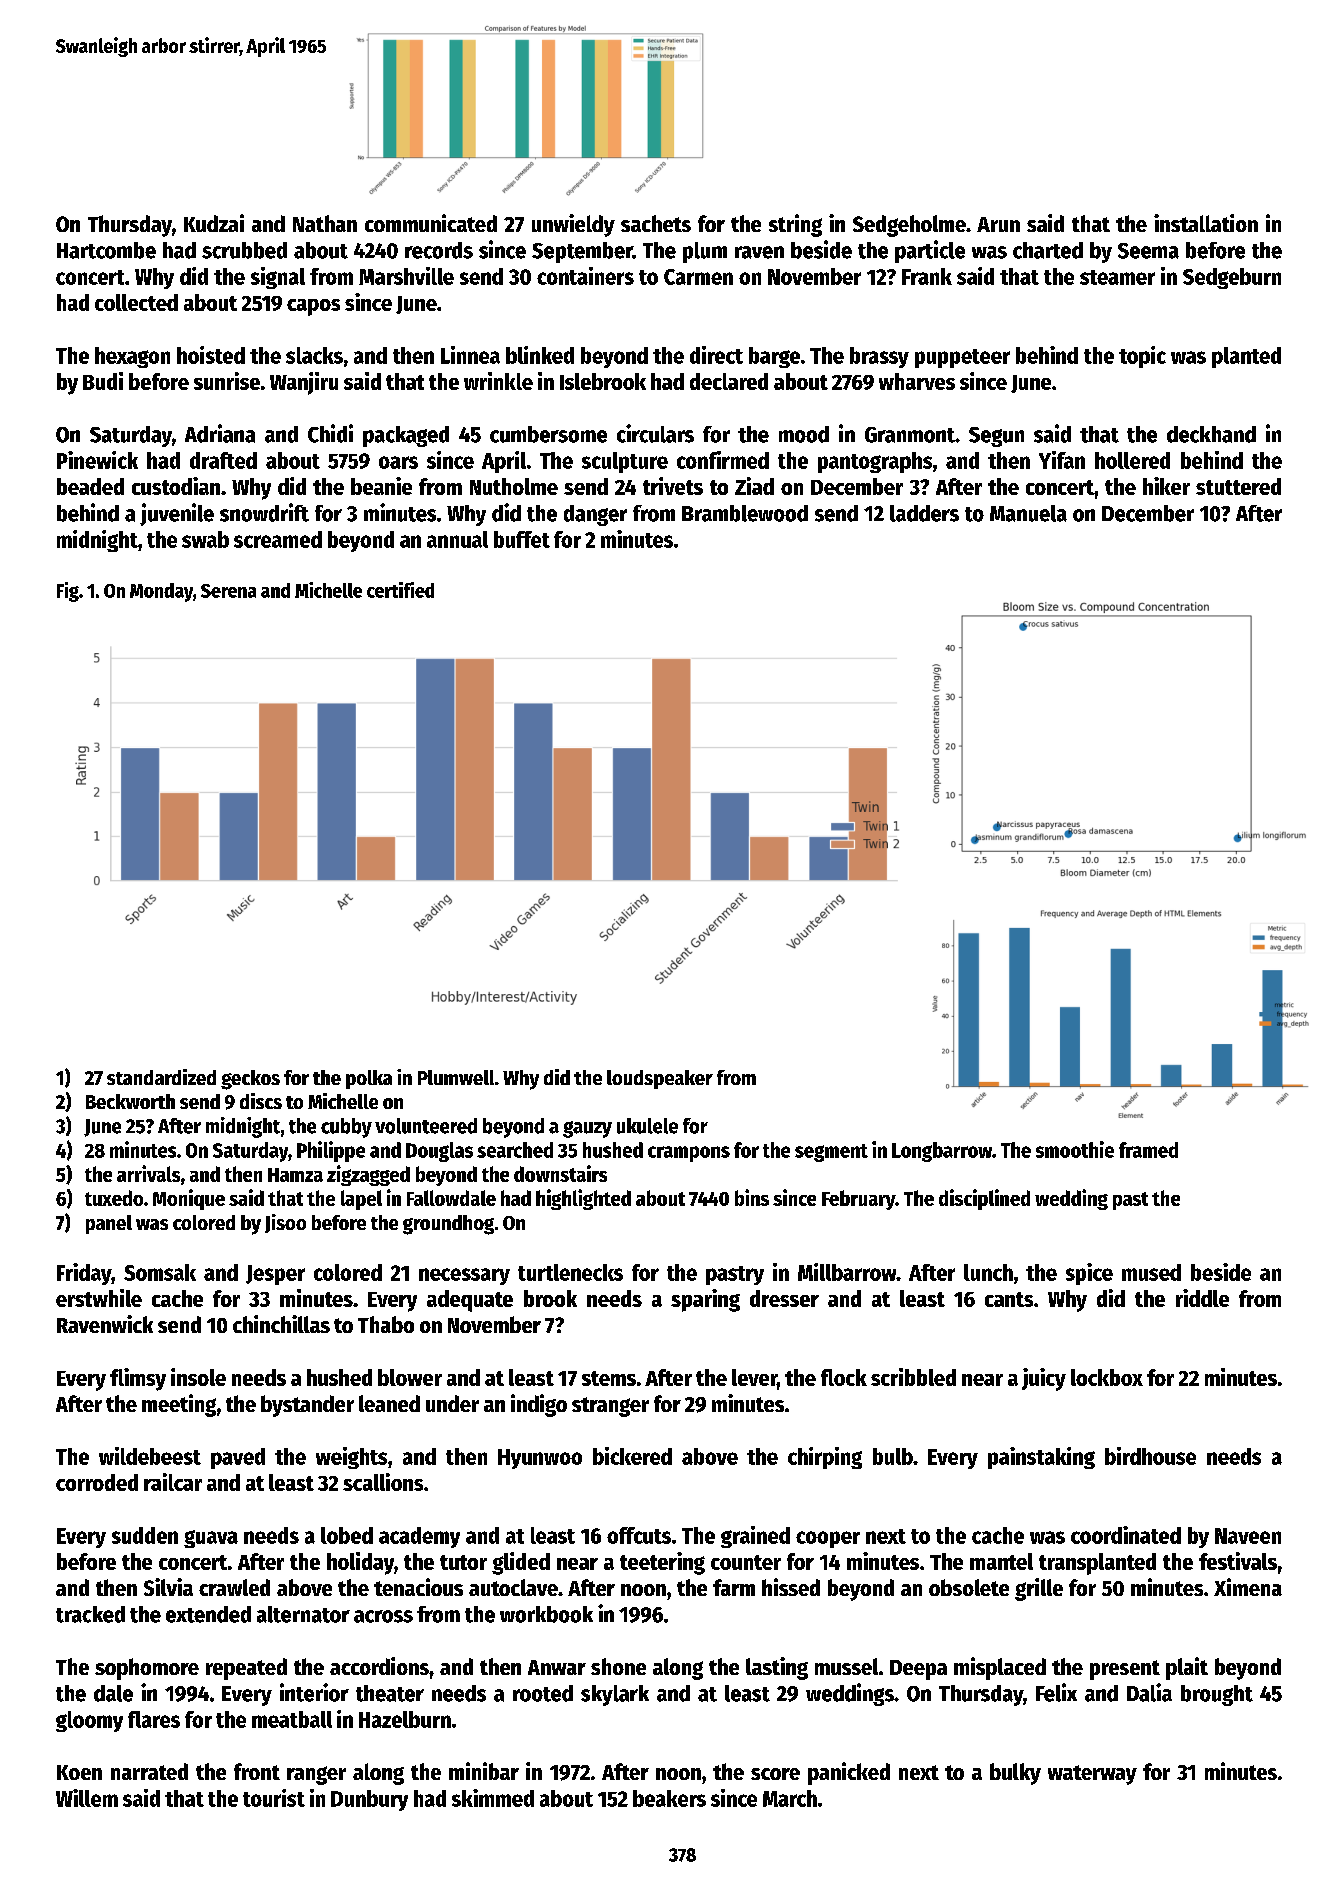 This screenshot has width=1338, height=1892. Describe the element at coordinates (400, 590) in the screenshot. I see `certified` at that location.
